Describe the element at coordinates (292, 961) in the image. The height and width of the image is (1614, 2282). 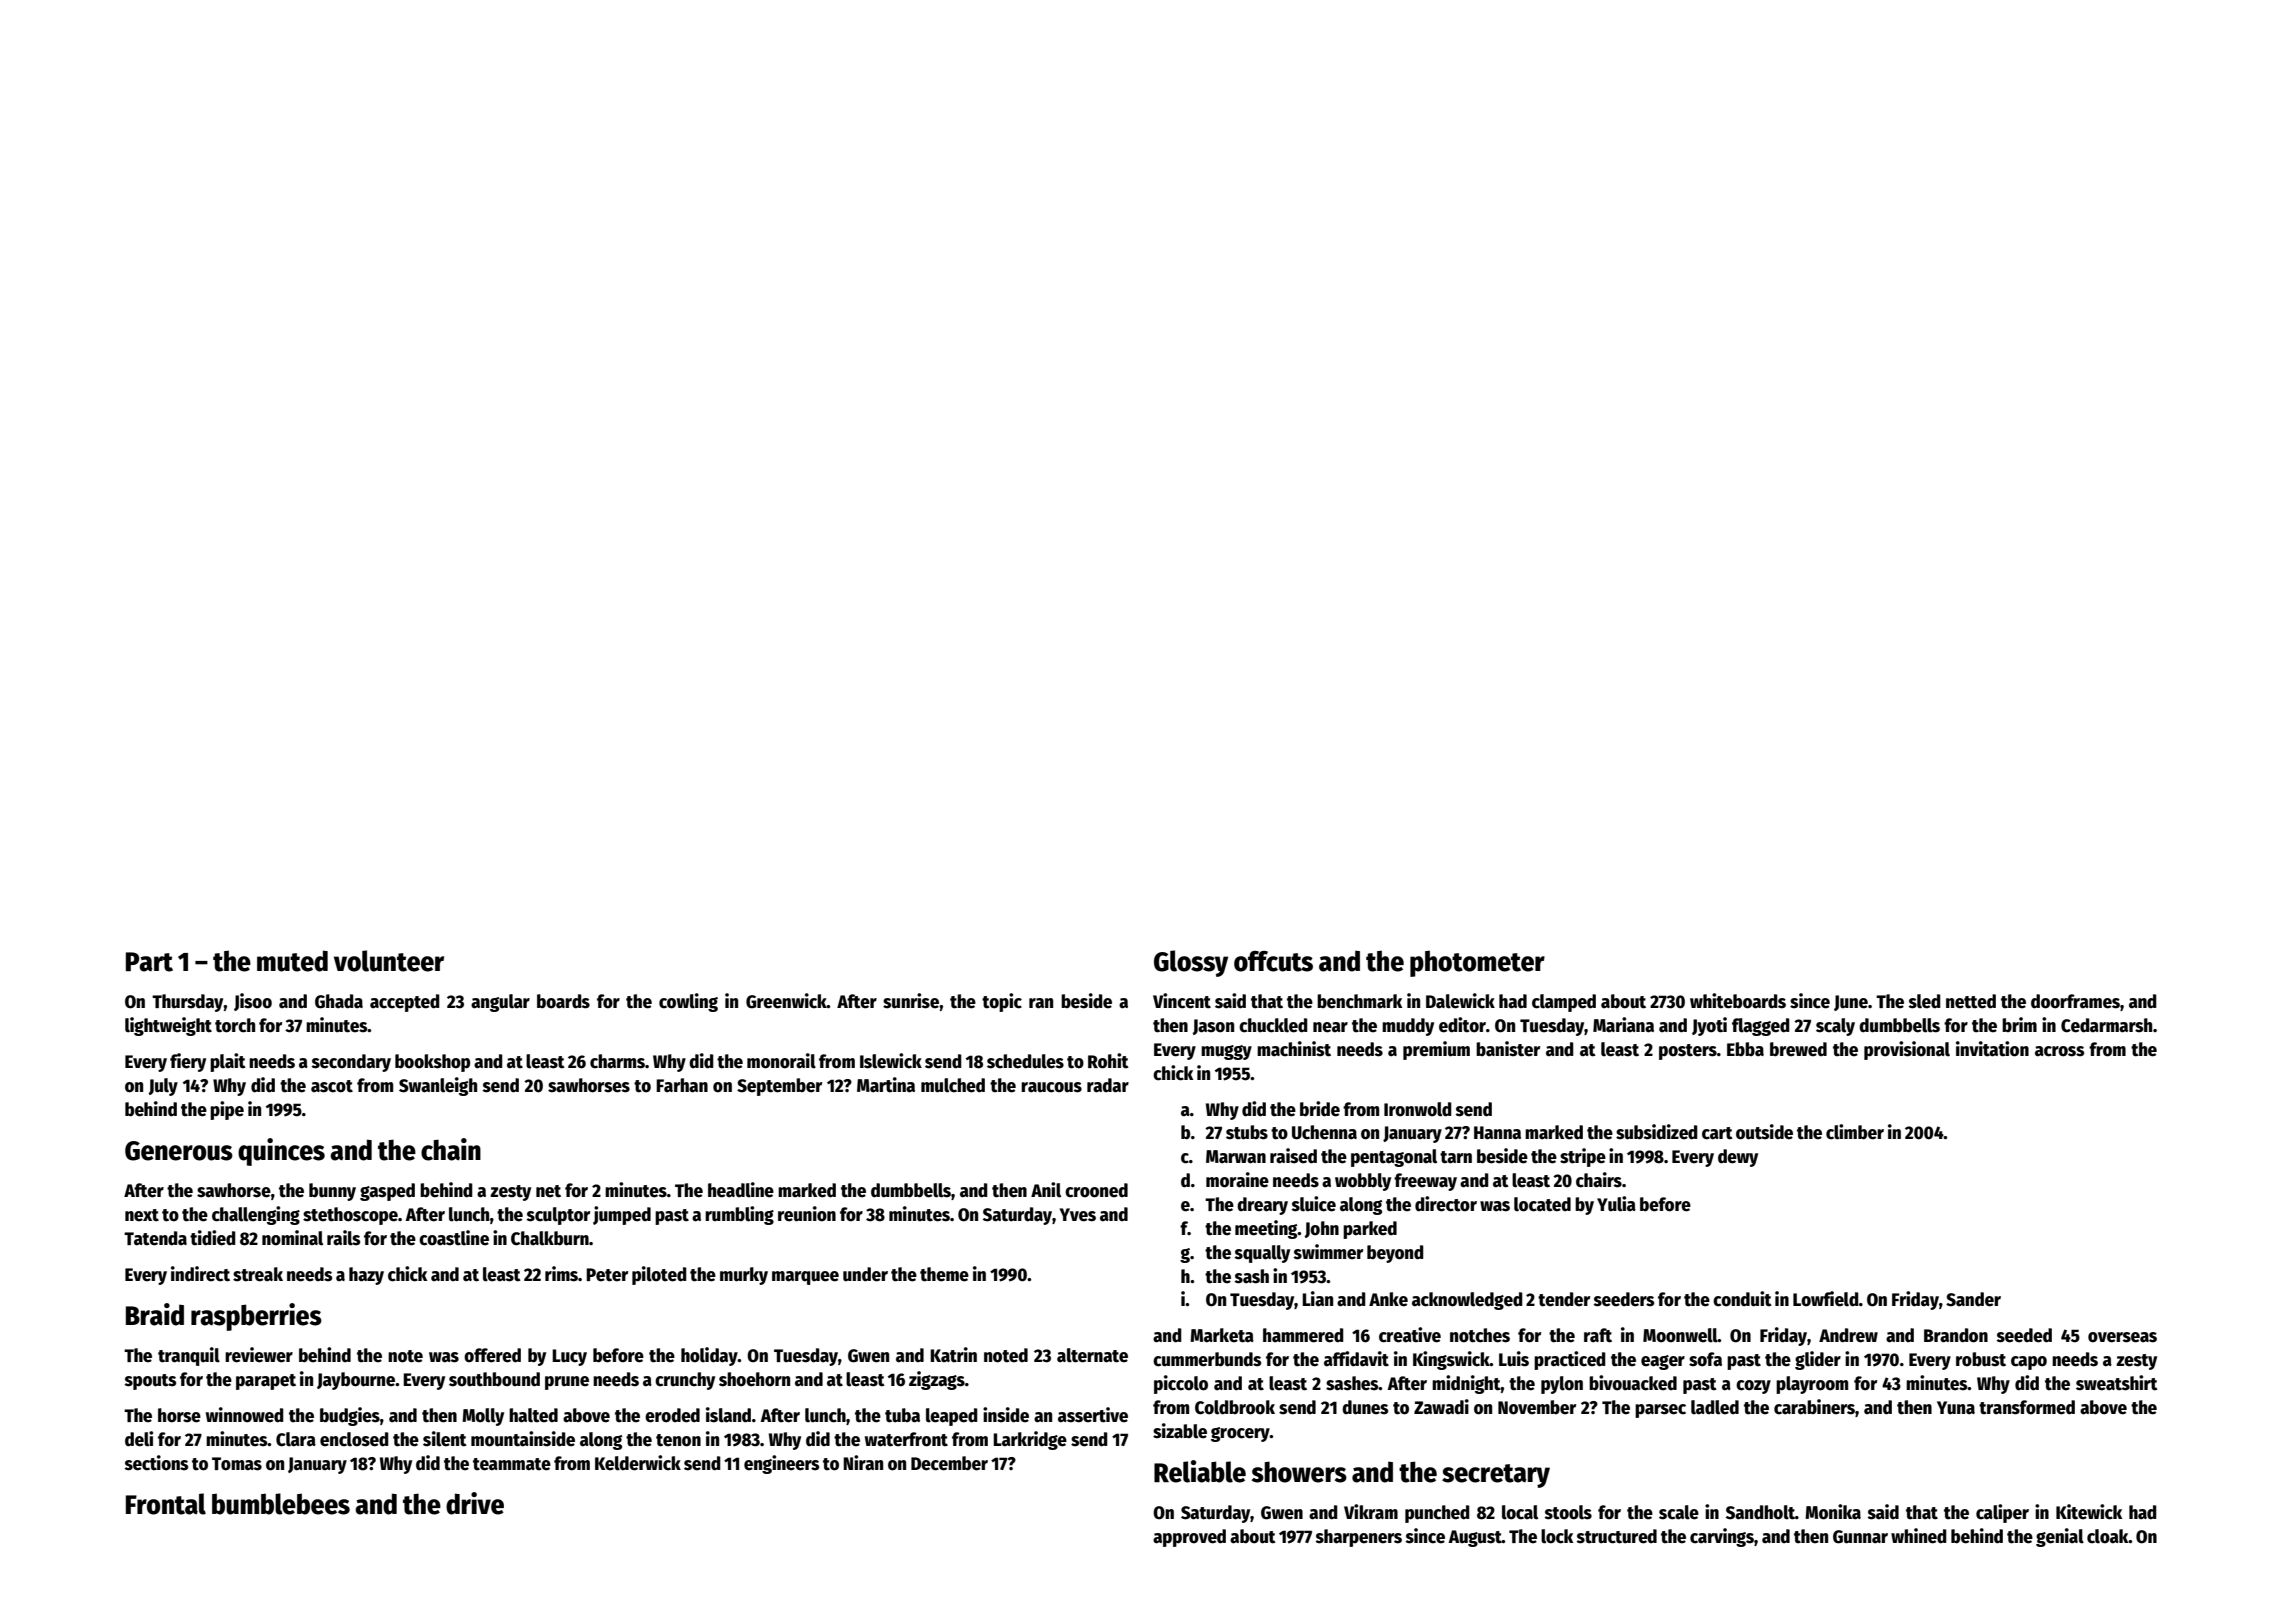
I see `muted` at that location.
